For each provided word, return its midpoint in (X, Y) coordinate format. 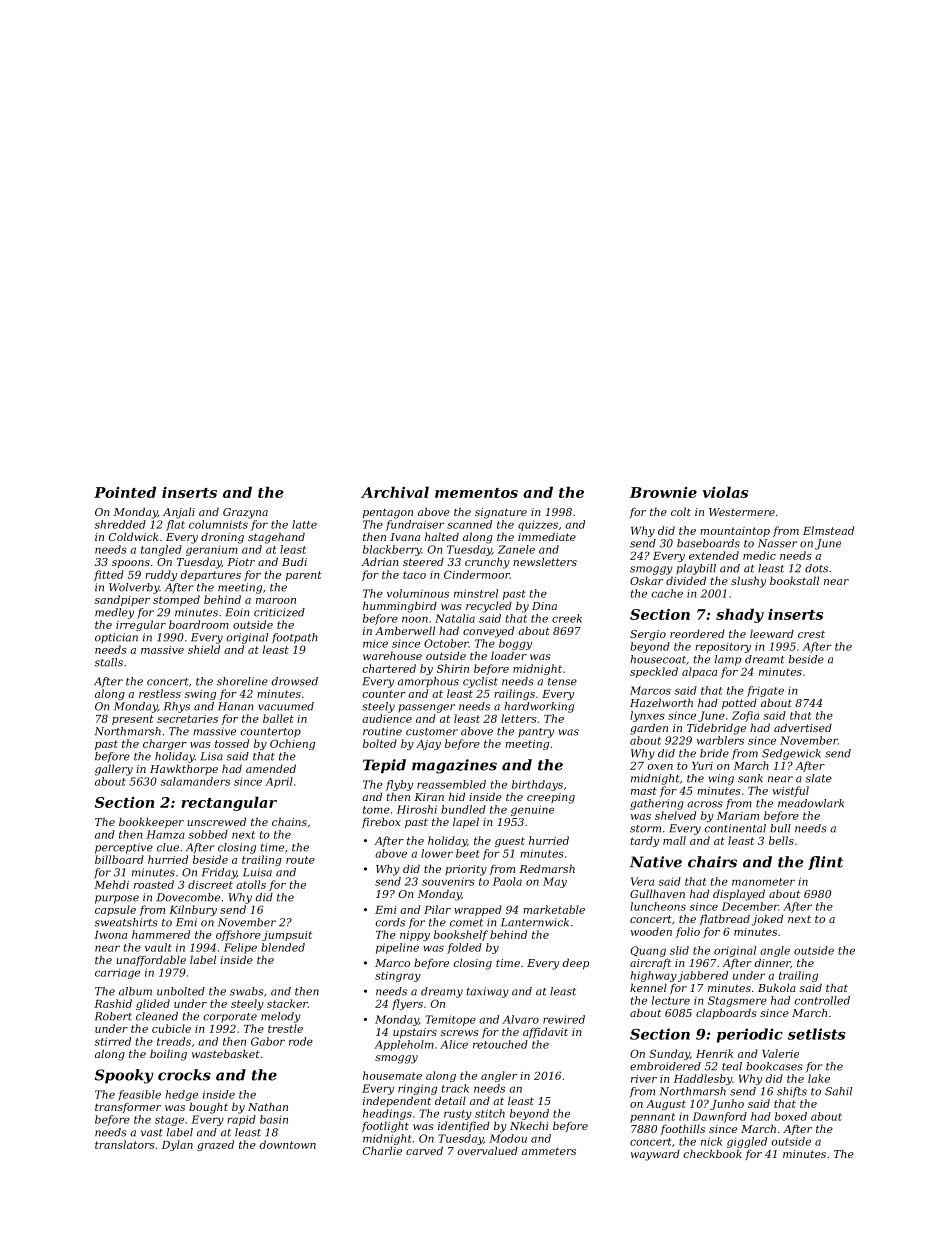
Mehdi (111, 884)
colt (681, 511)
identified (464, 1126)
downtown (287, 1144)
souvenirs (448, 881)
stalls (108, 662)
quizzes (538, 525)
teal (732, 1066)
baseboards (708, 543)
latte (304, 524)
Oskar (646, 580)
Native (656, 862)
